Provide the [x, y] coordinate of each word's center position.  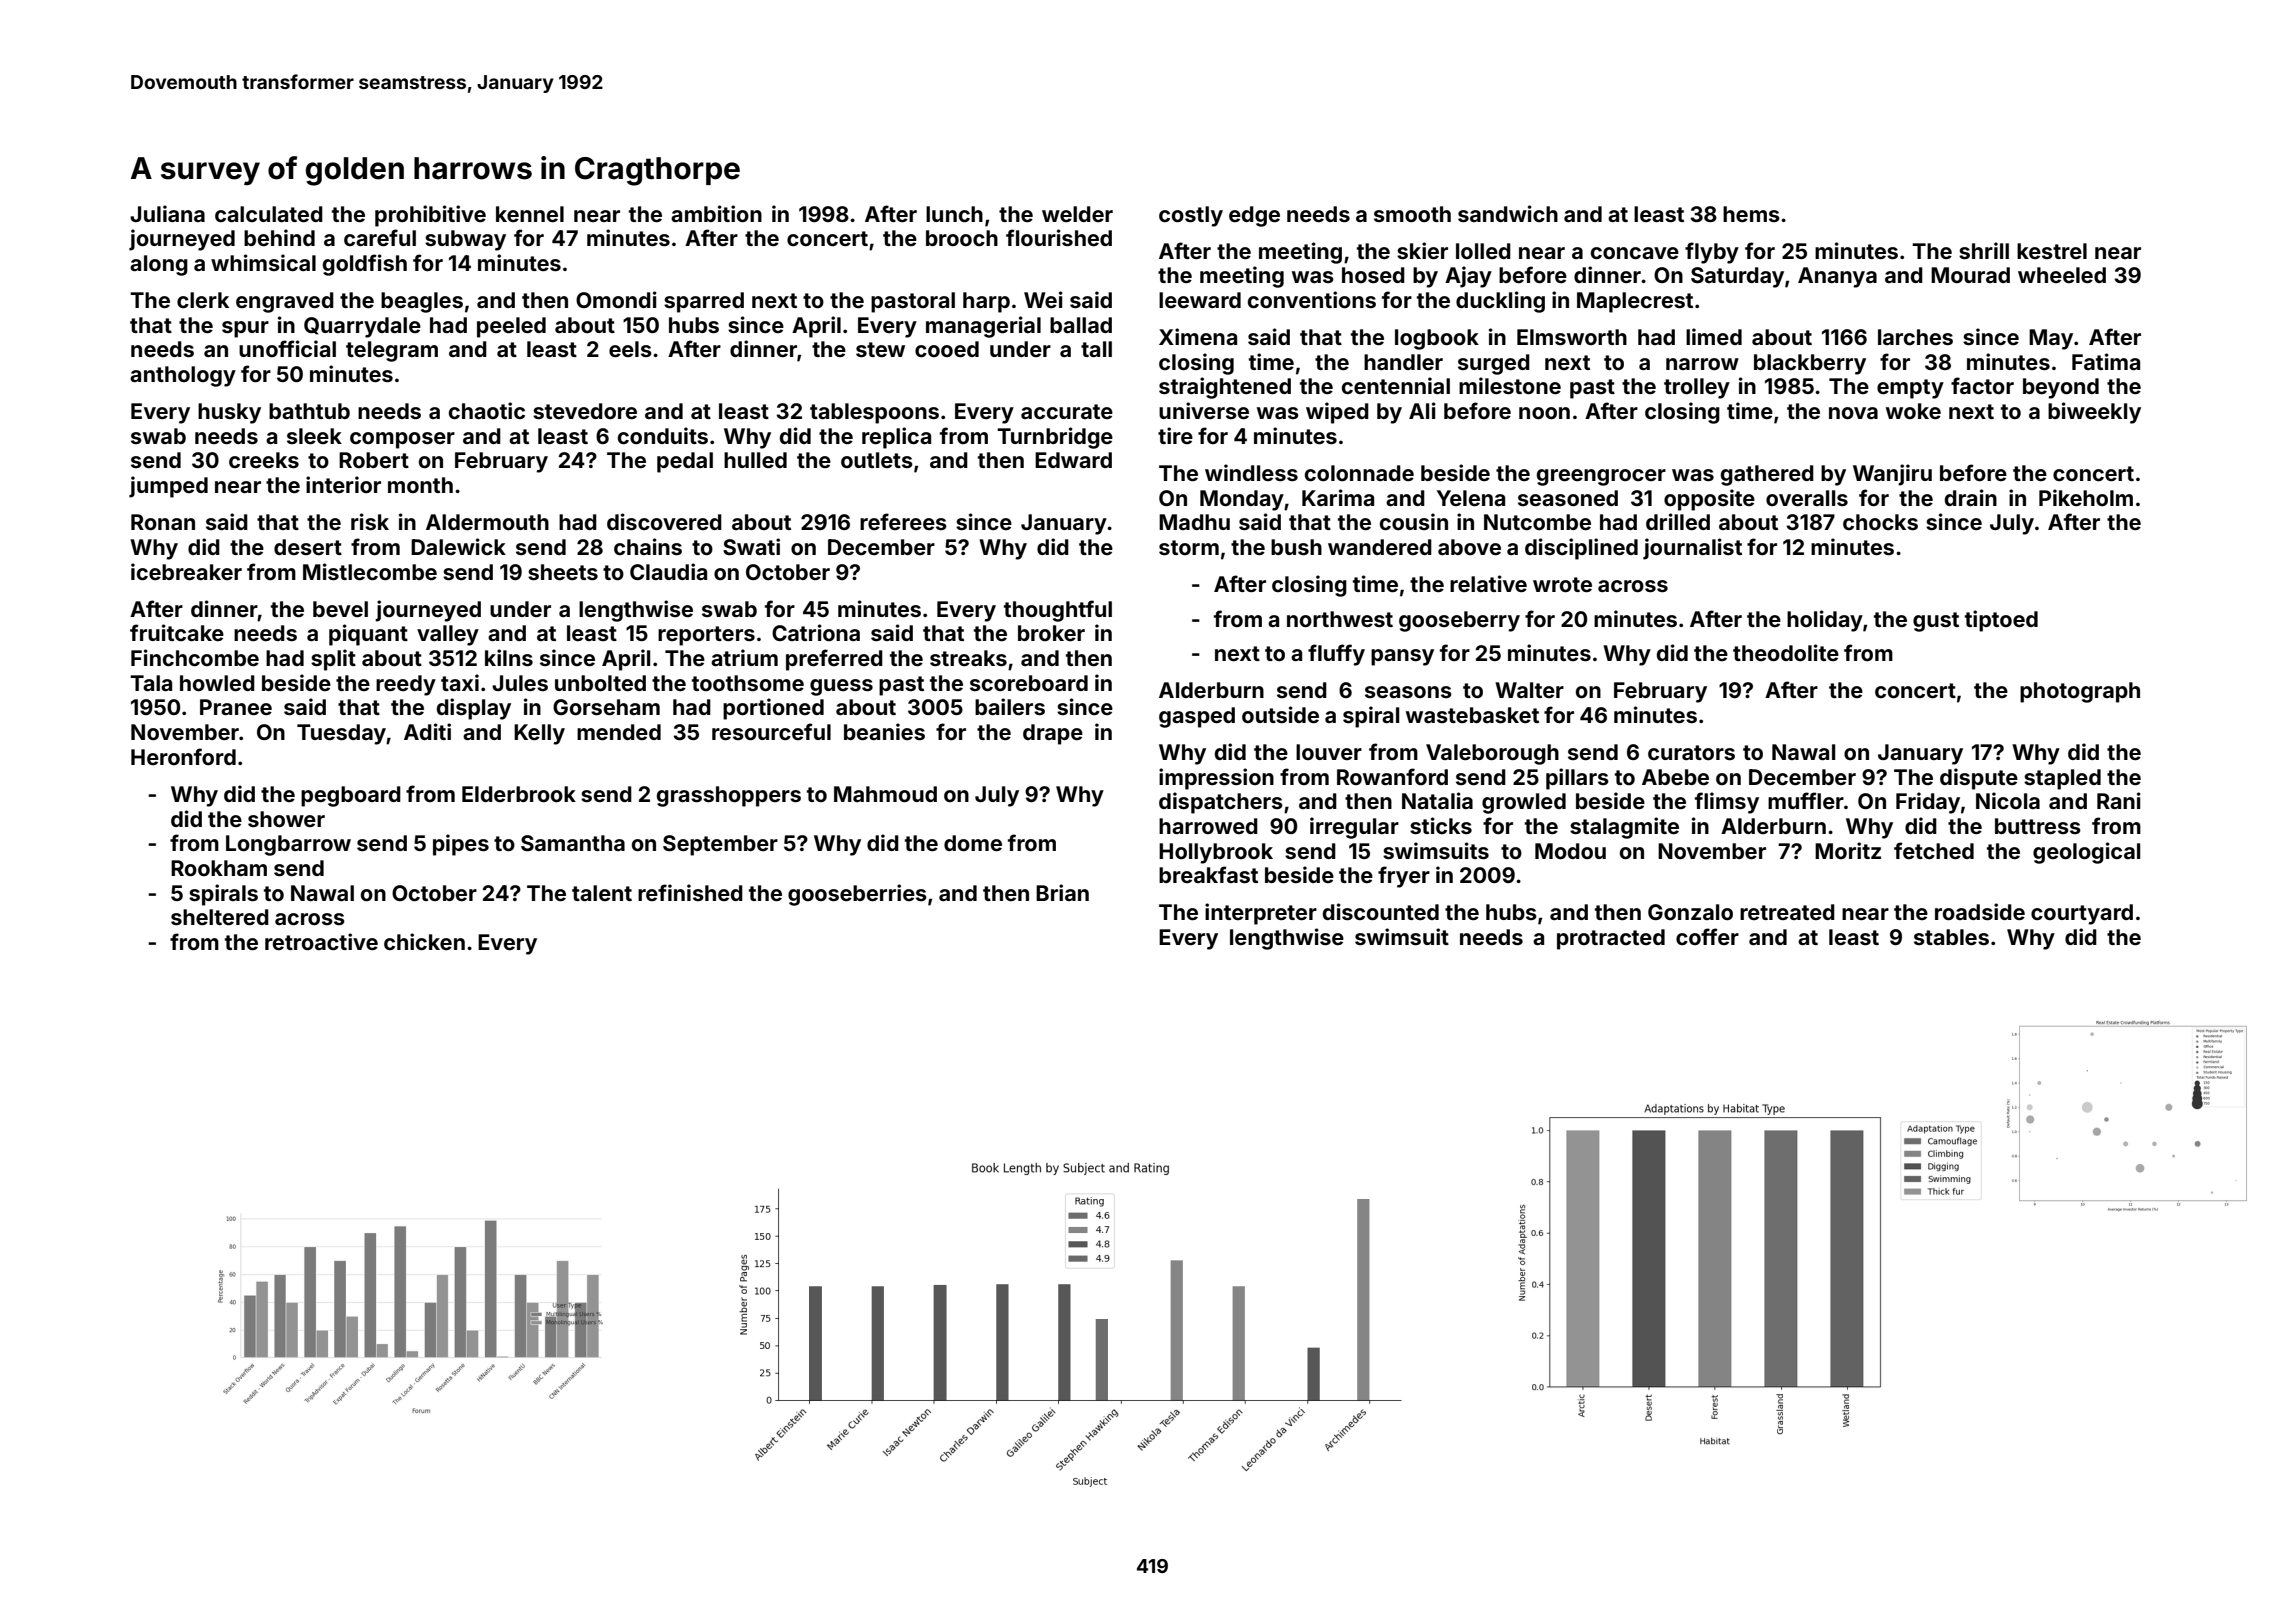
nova [1853, 413]
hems [1751, 214]
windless [1251, 472]
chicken [424, 941]
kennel [530, 214]
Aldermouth [487, 522]
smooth [1412, 214]
